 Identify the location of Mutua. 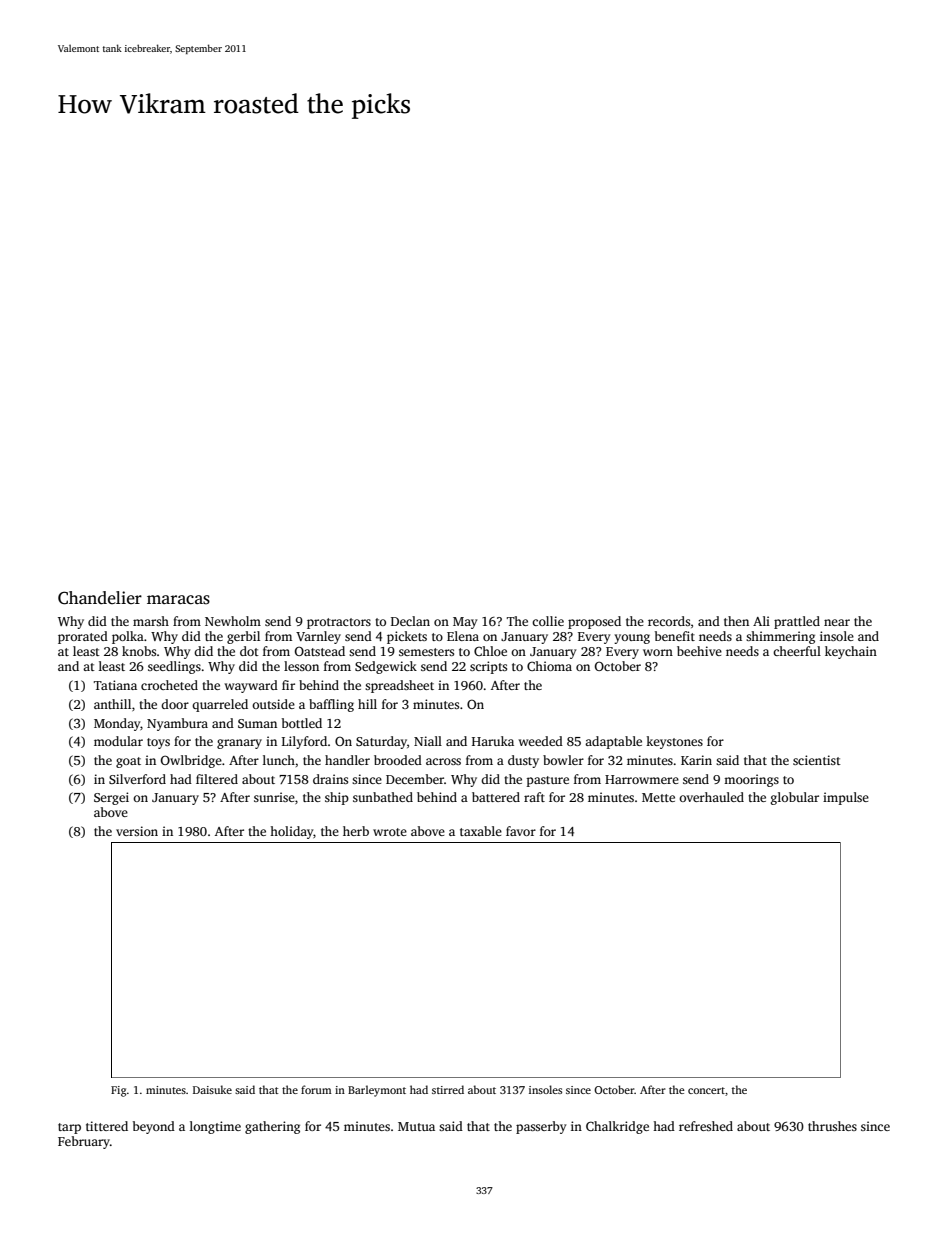
(416, 1126).
